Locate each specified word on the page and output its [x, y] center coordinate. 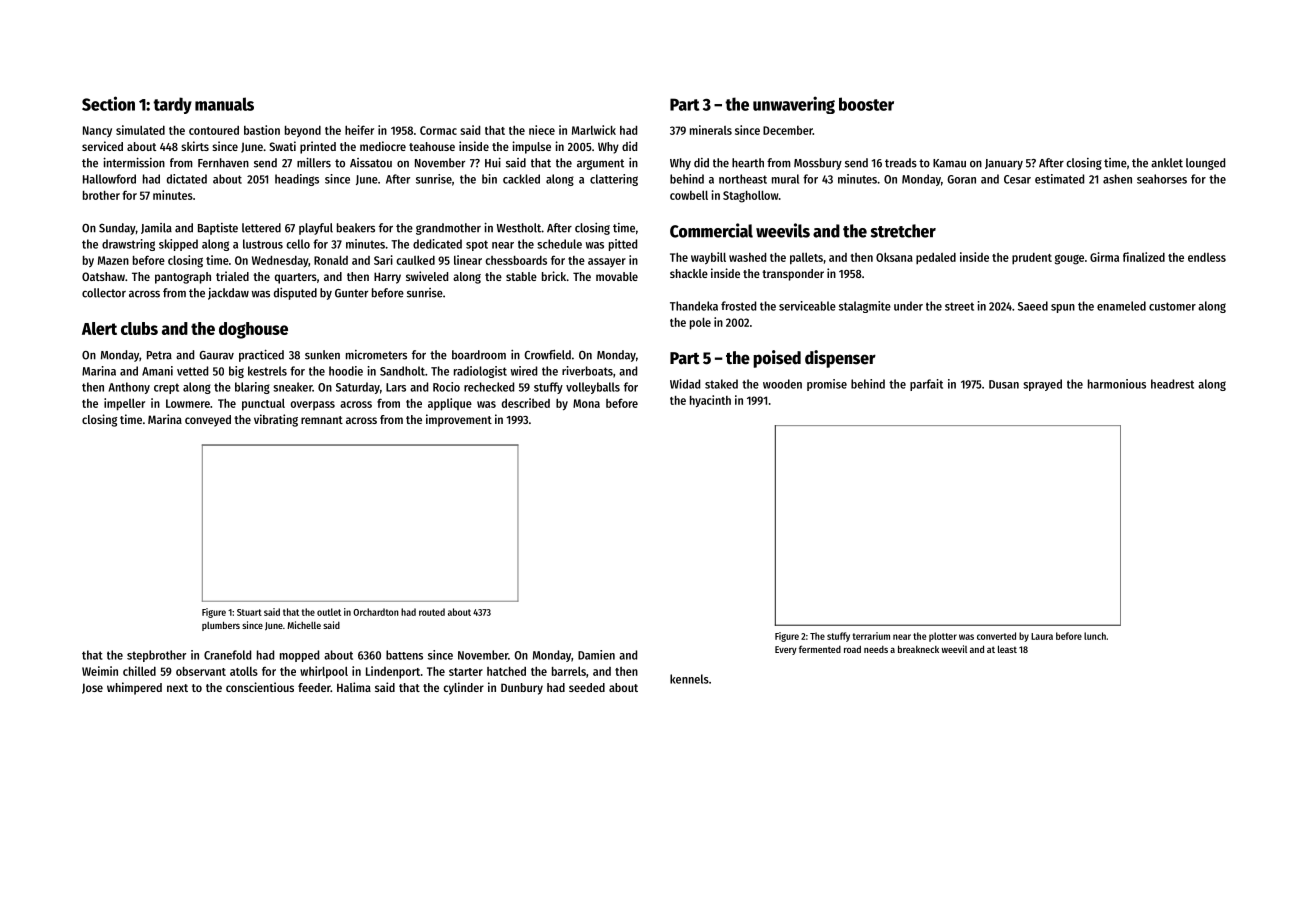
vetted [192, 371]
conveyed [208, 421]
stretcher [903, 231]
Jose [92, 688]
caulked [415, 260]
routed [432, 612]
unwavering [794, 105]
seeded [587, 687]
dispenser [840, 359]
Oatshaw [103, 276]
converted [996, 636]
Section [108, 103]
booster [866, 104]
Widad [685, 384]
